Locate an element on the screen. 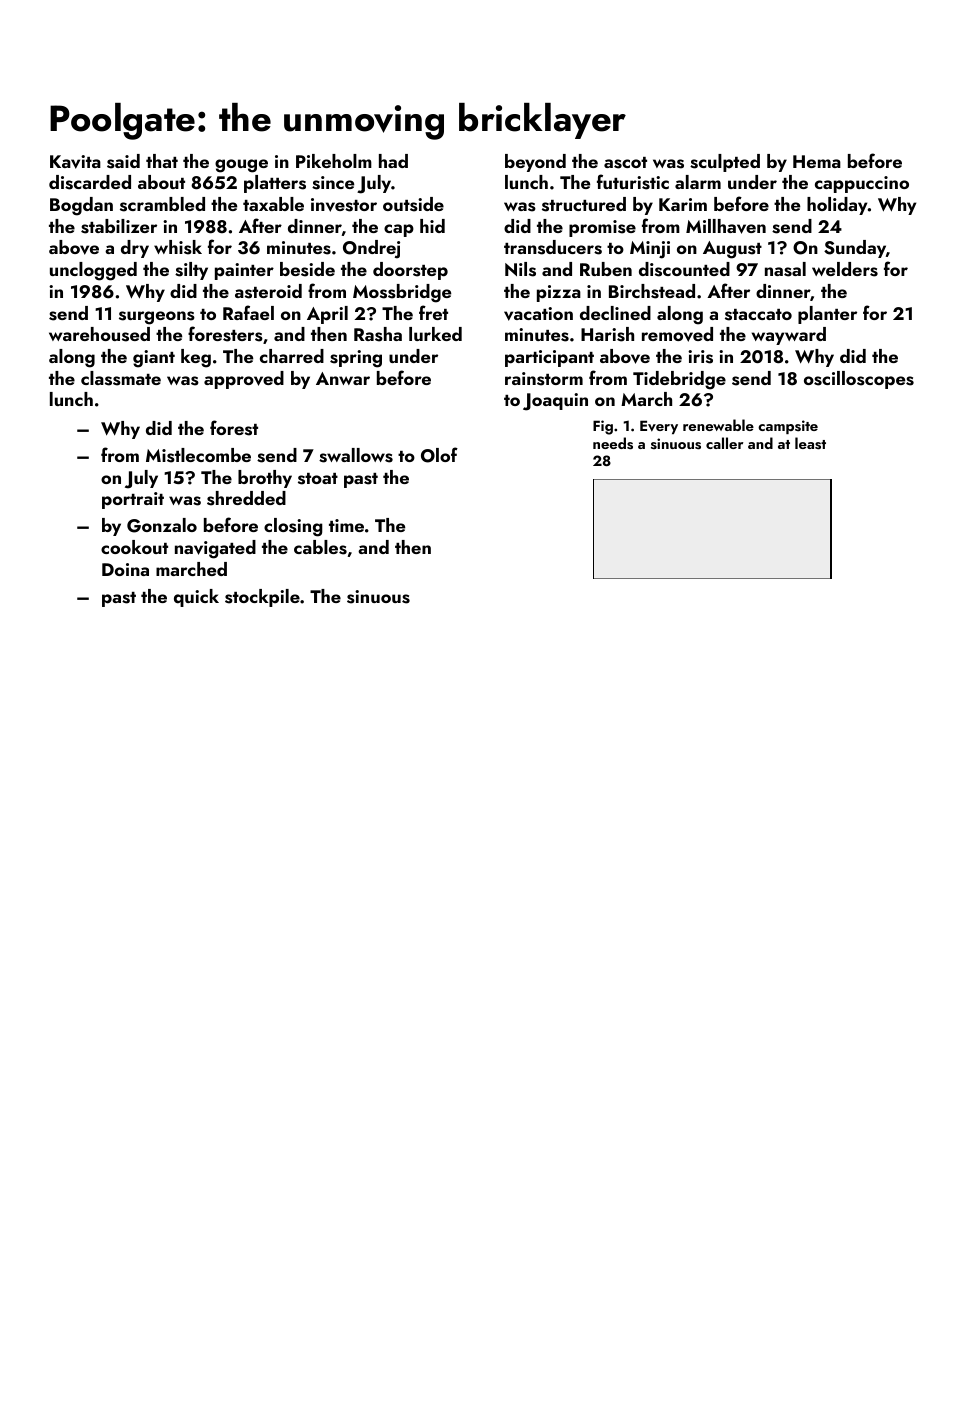  stockpile is located at coordinates (262, 598).
